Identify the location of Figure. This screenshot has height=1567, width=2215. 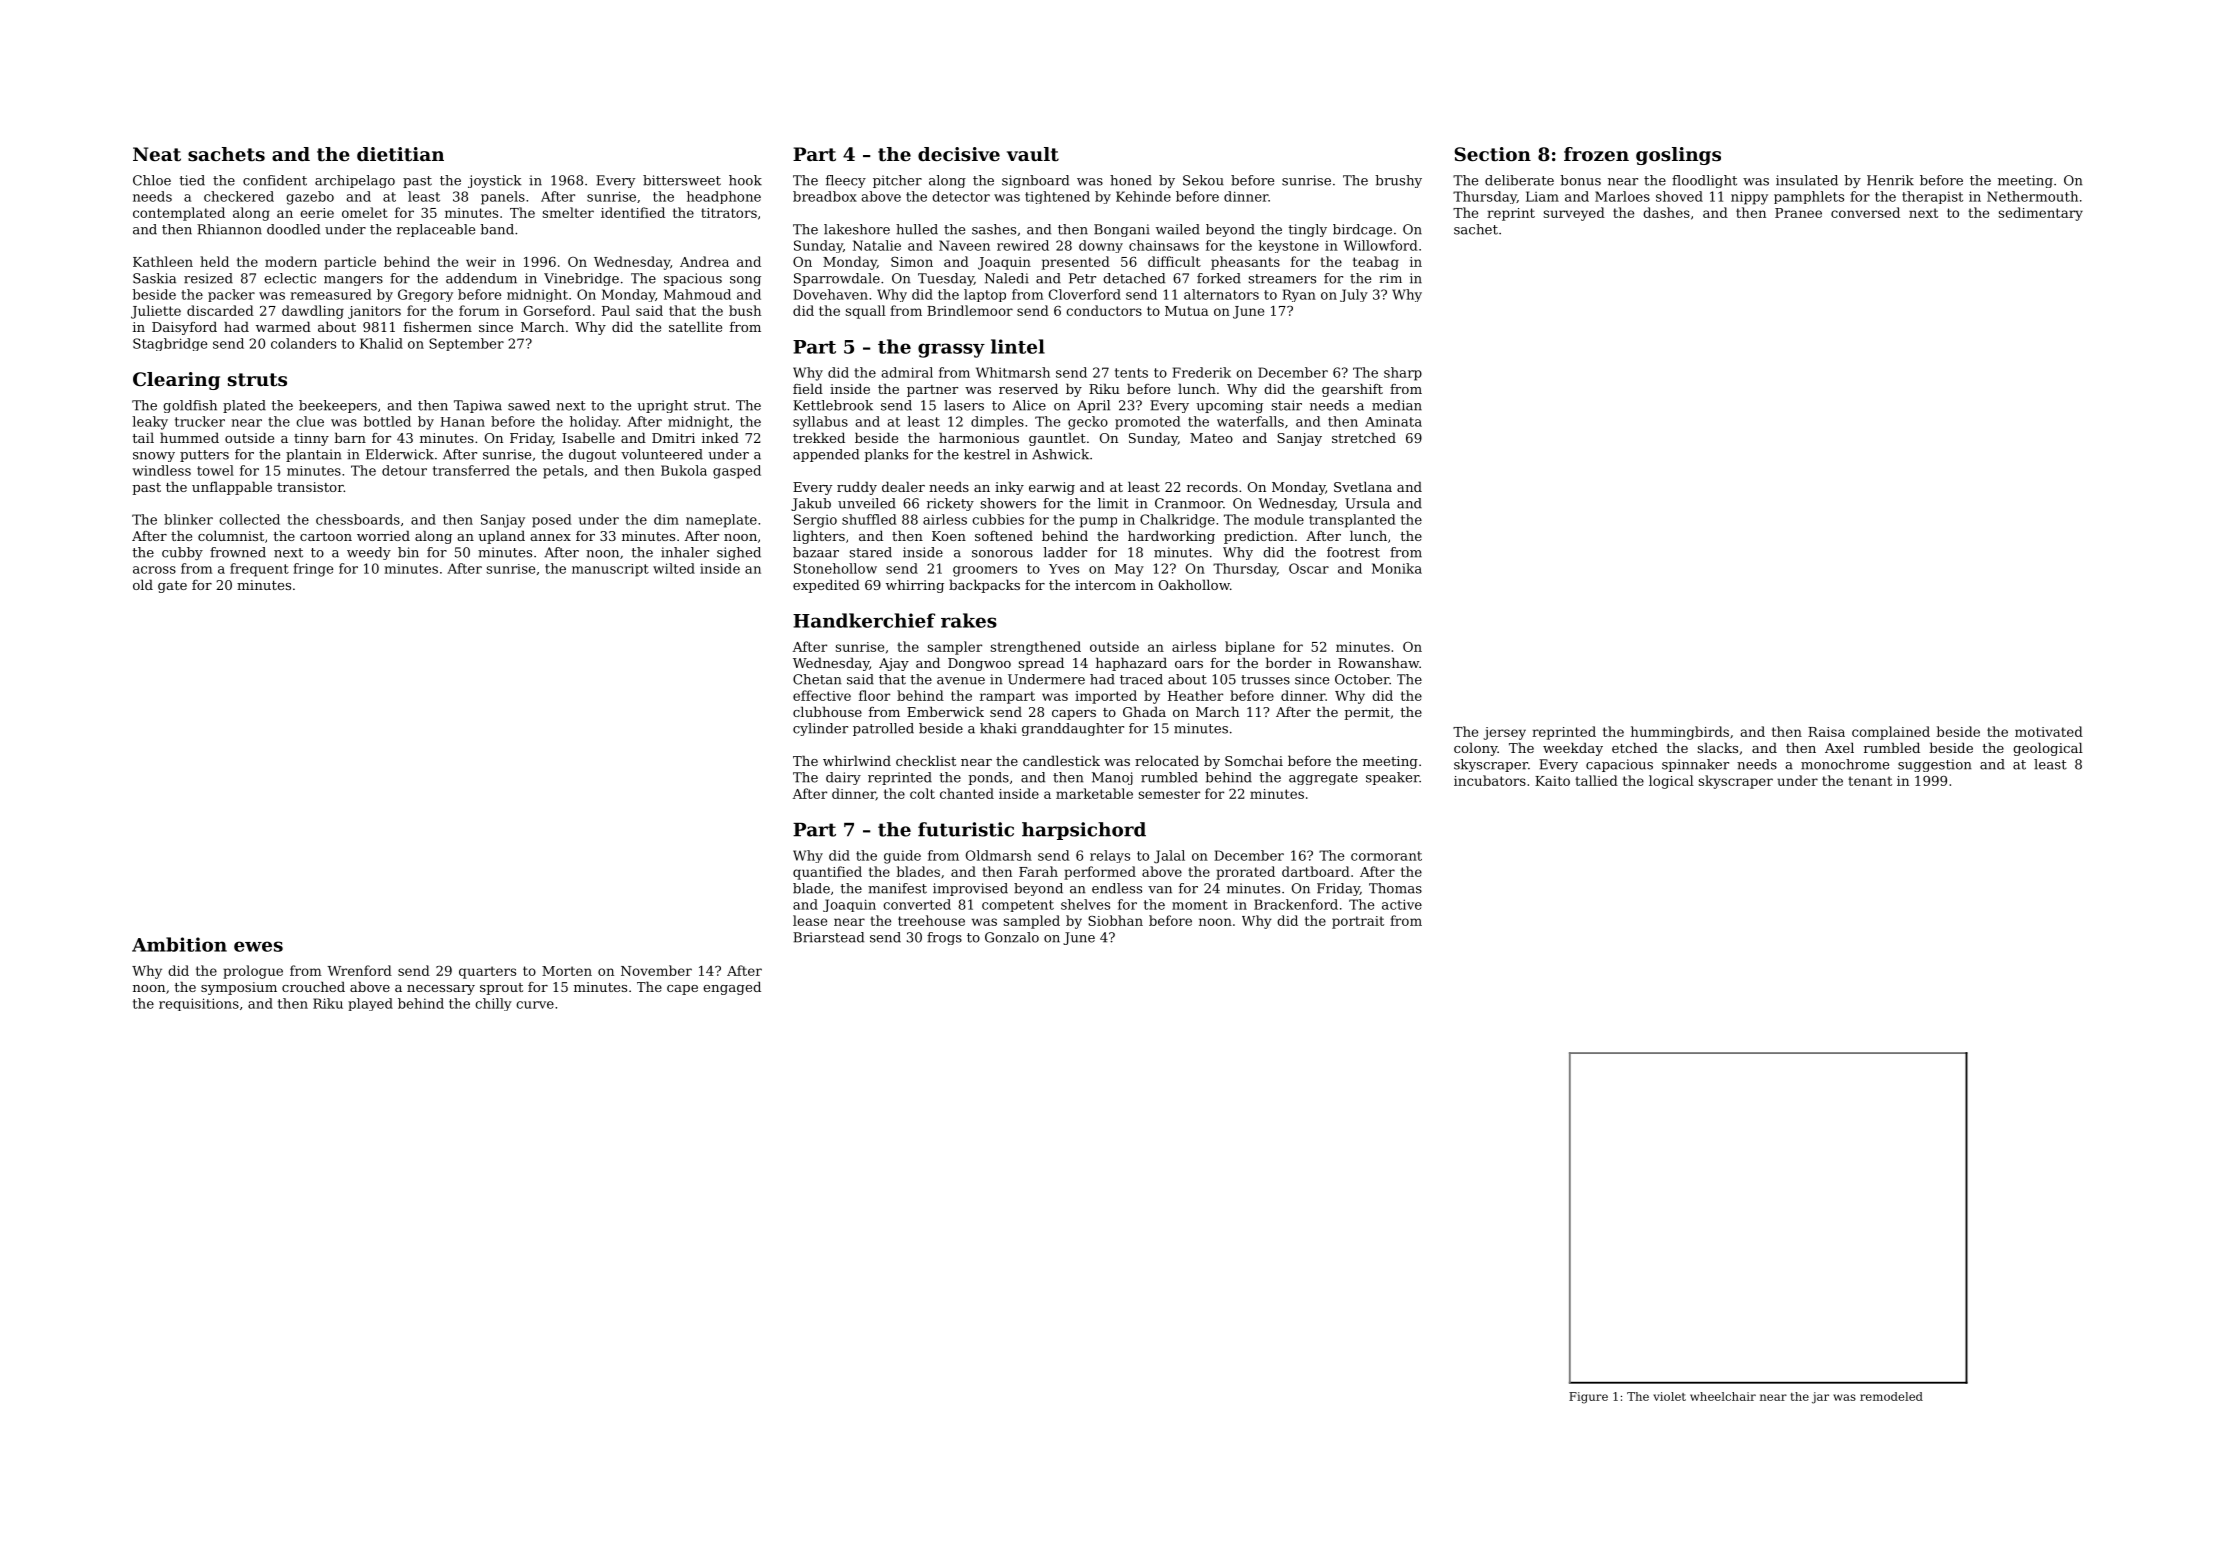
(1588, 1398).
